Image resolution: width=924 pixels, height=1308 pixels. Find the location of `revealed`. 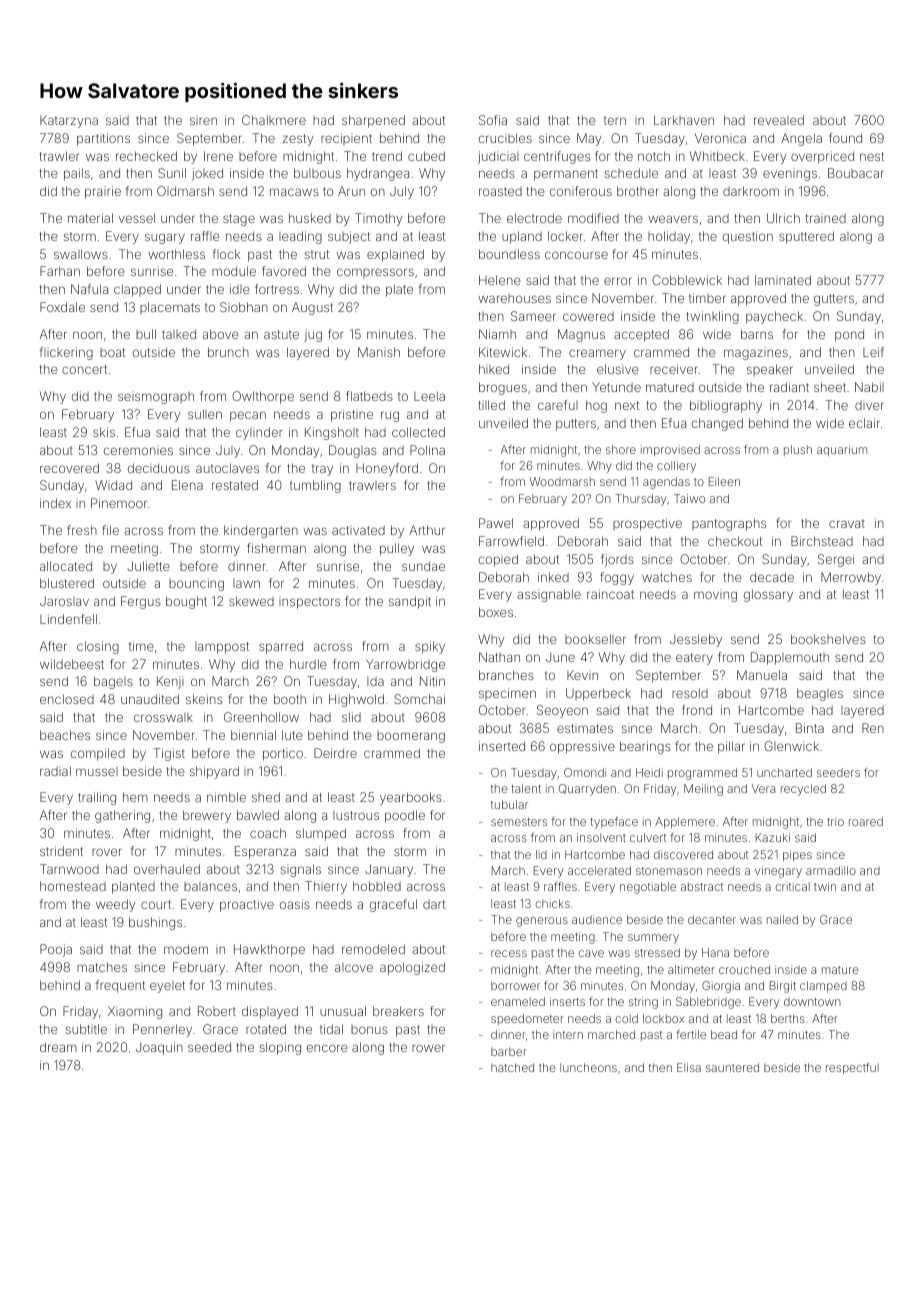

revealed is located at coordinates (779, 120).
